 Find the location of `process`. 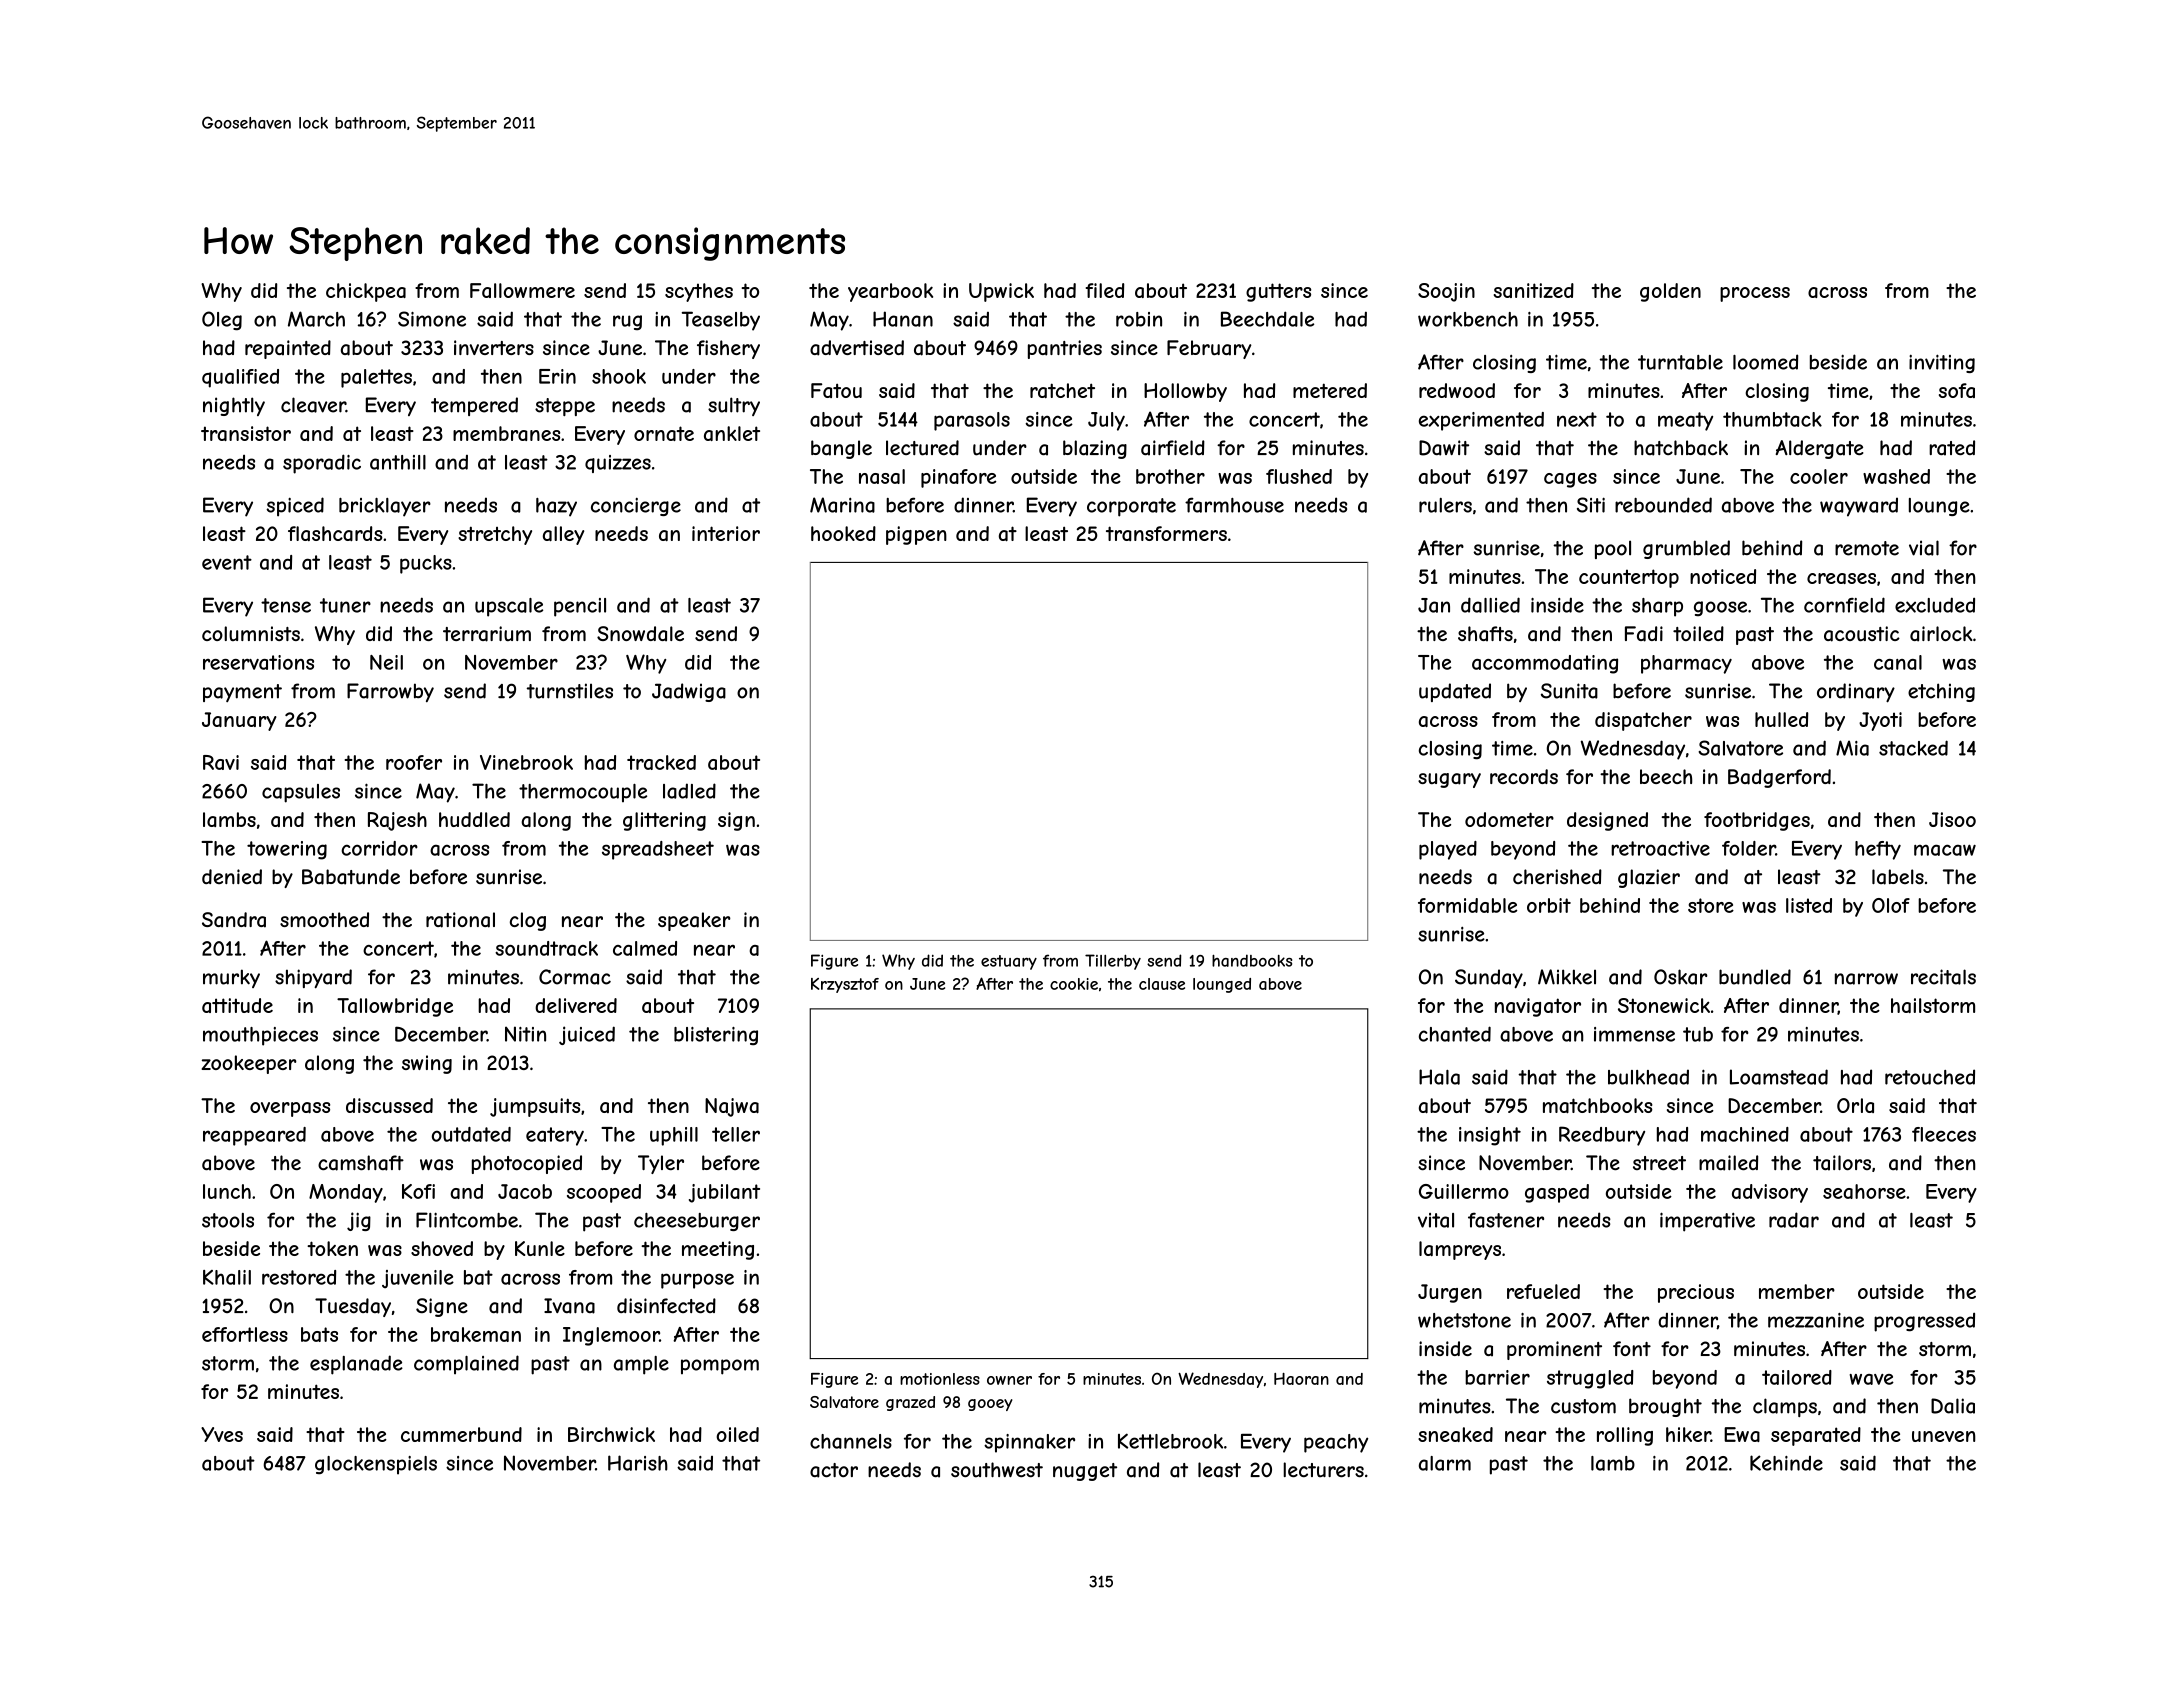

process is located at coordinates (1755, 294).
